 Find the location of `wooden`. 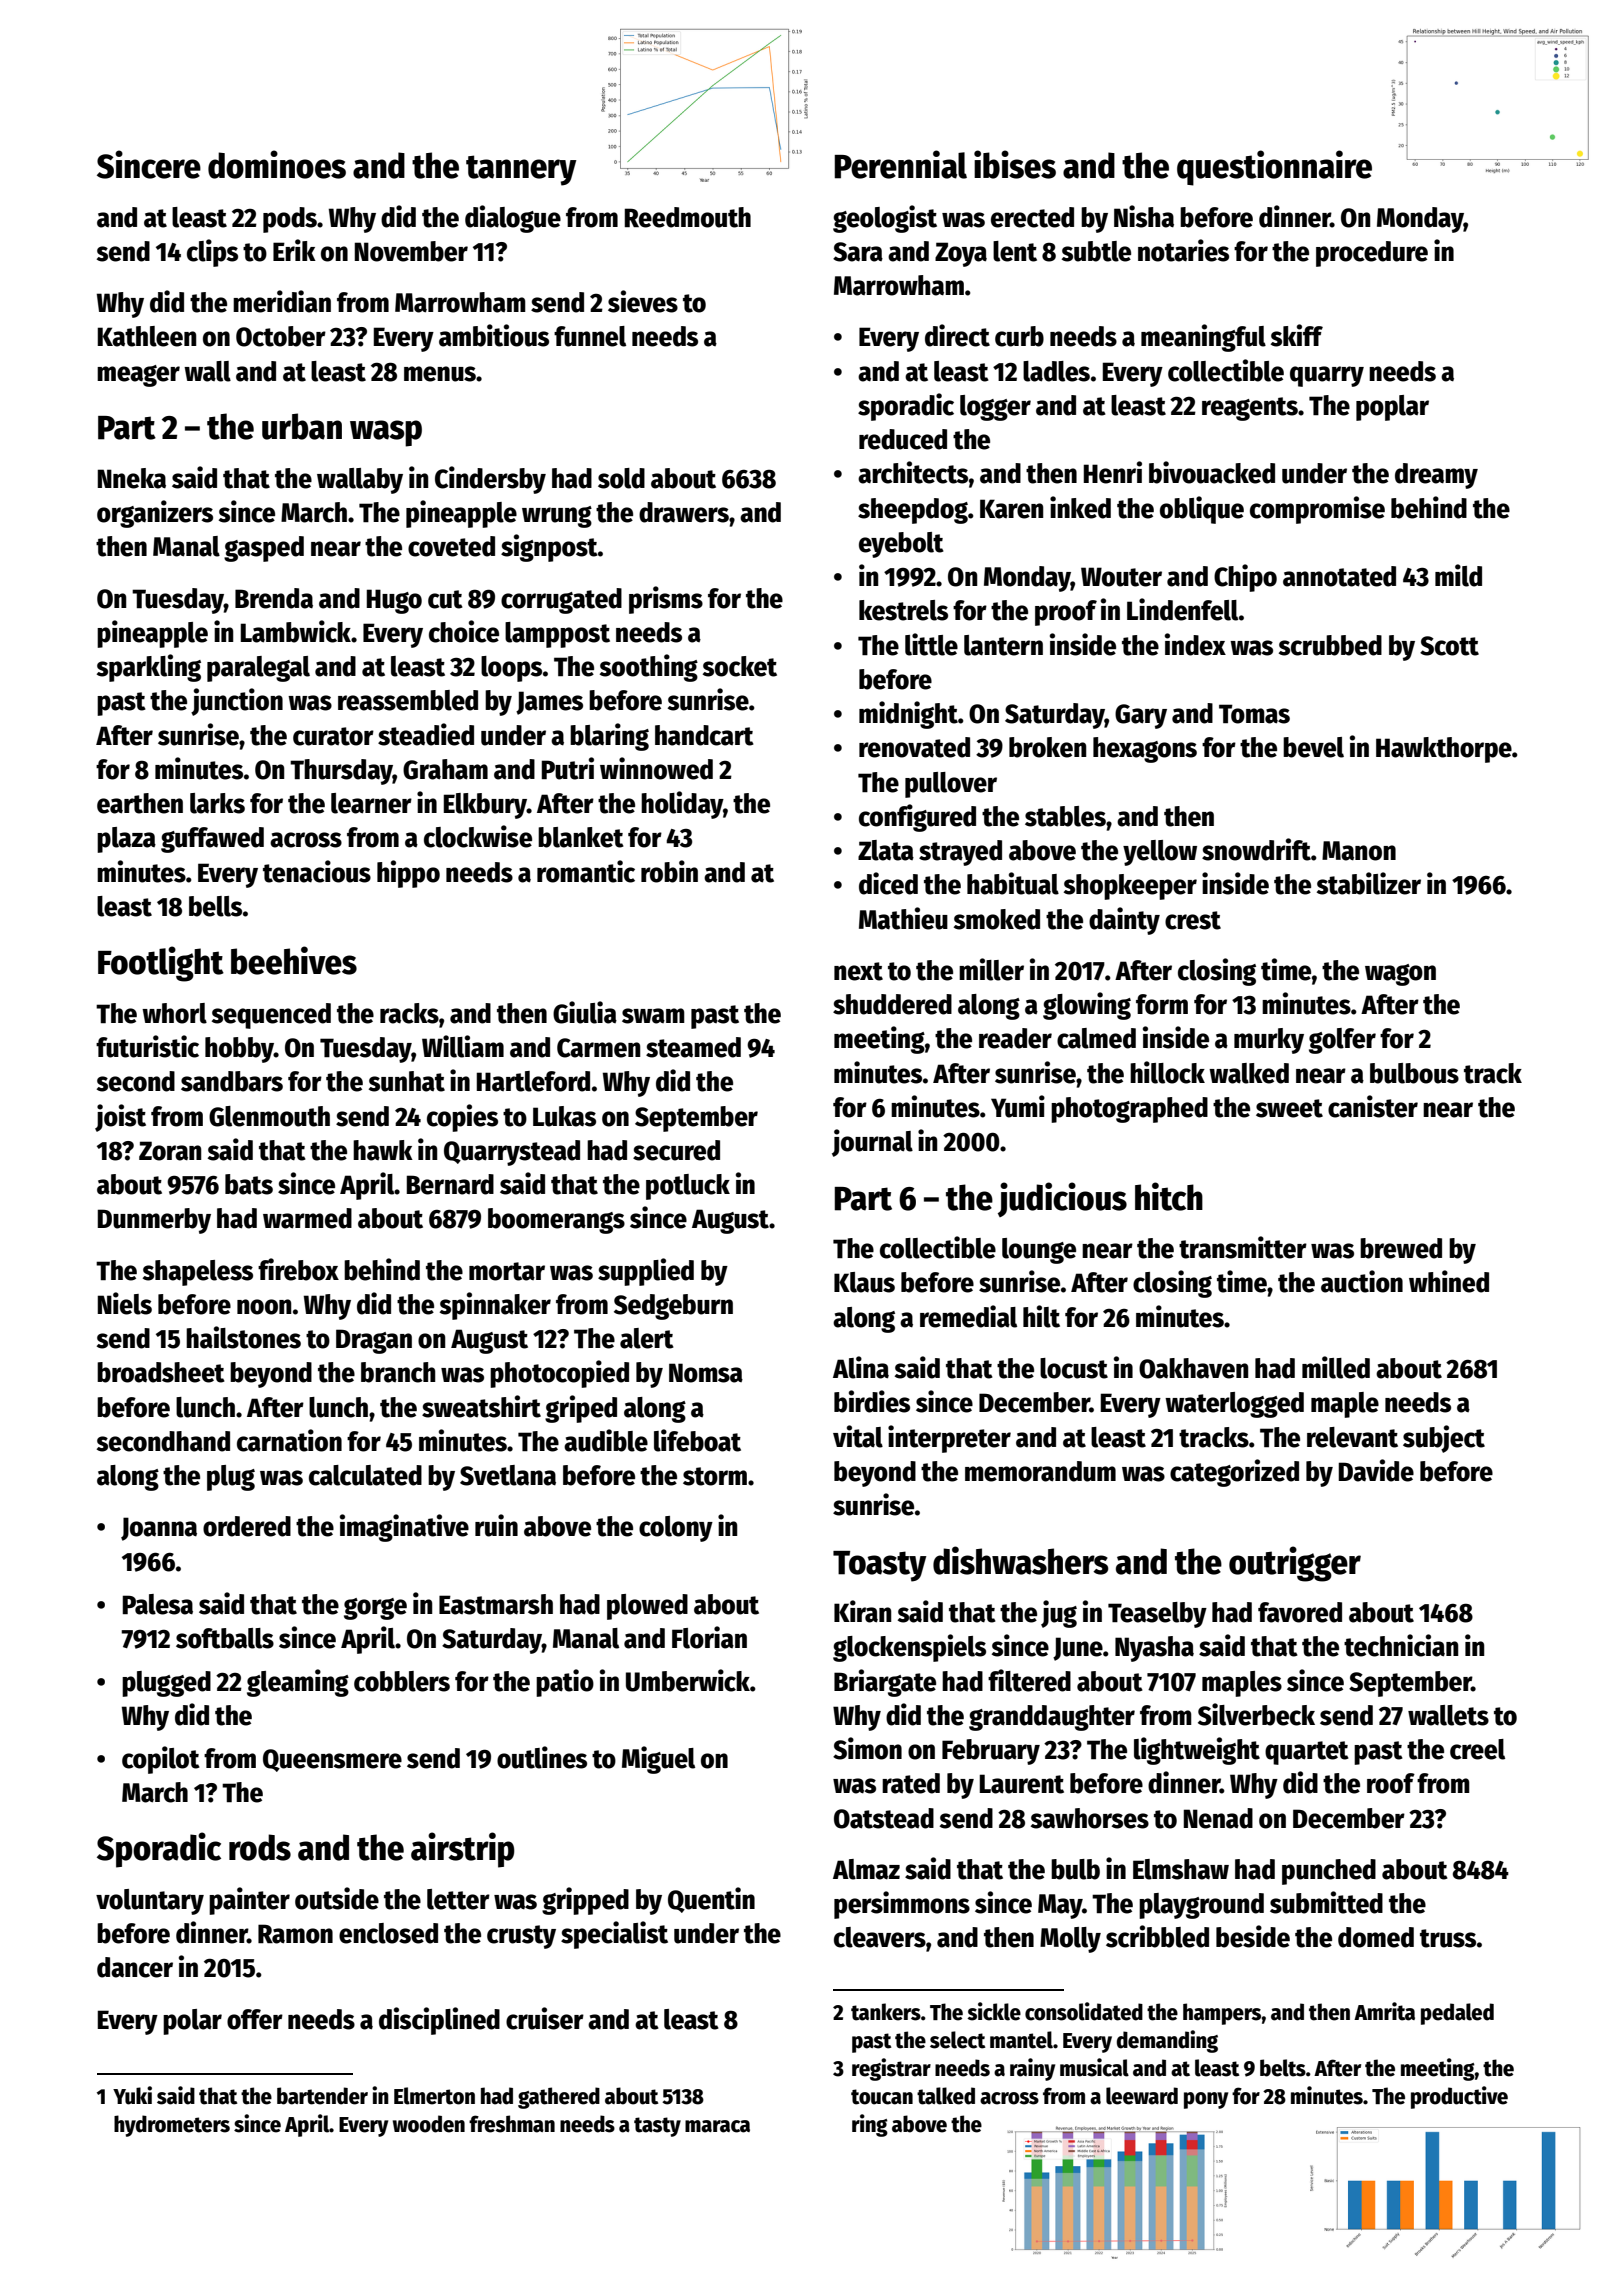

wooden is located at coordinates (429, 2124).
